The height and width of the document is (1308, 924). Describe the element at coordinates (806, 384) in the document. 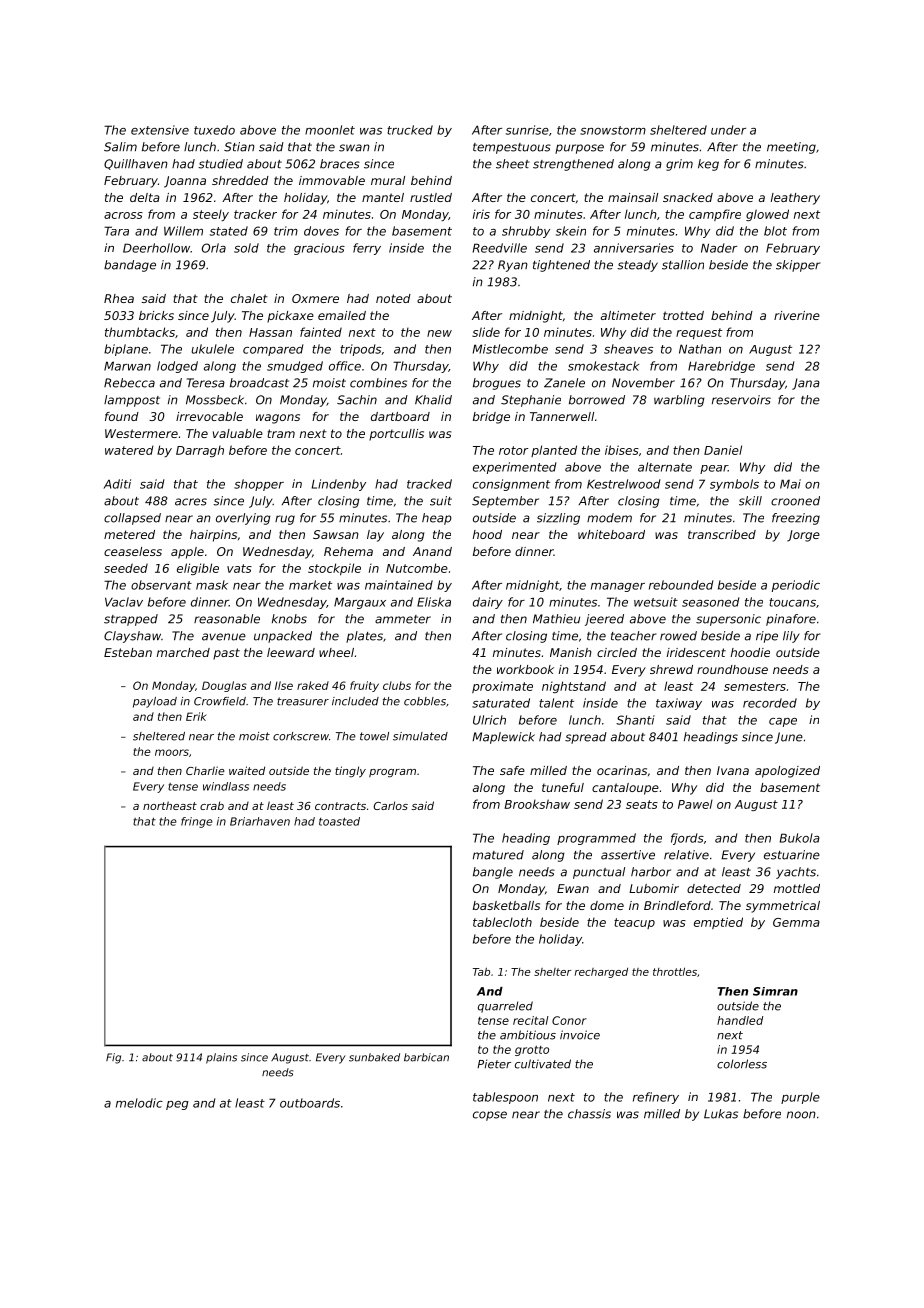

I see `Jana` at that location.
